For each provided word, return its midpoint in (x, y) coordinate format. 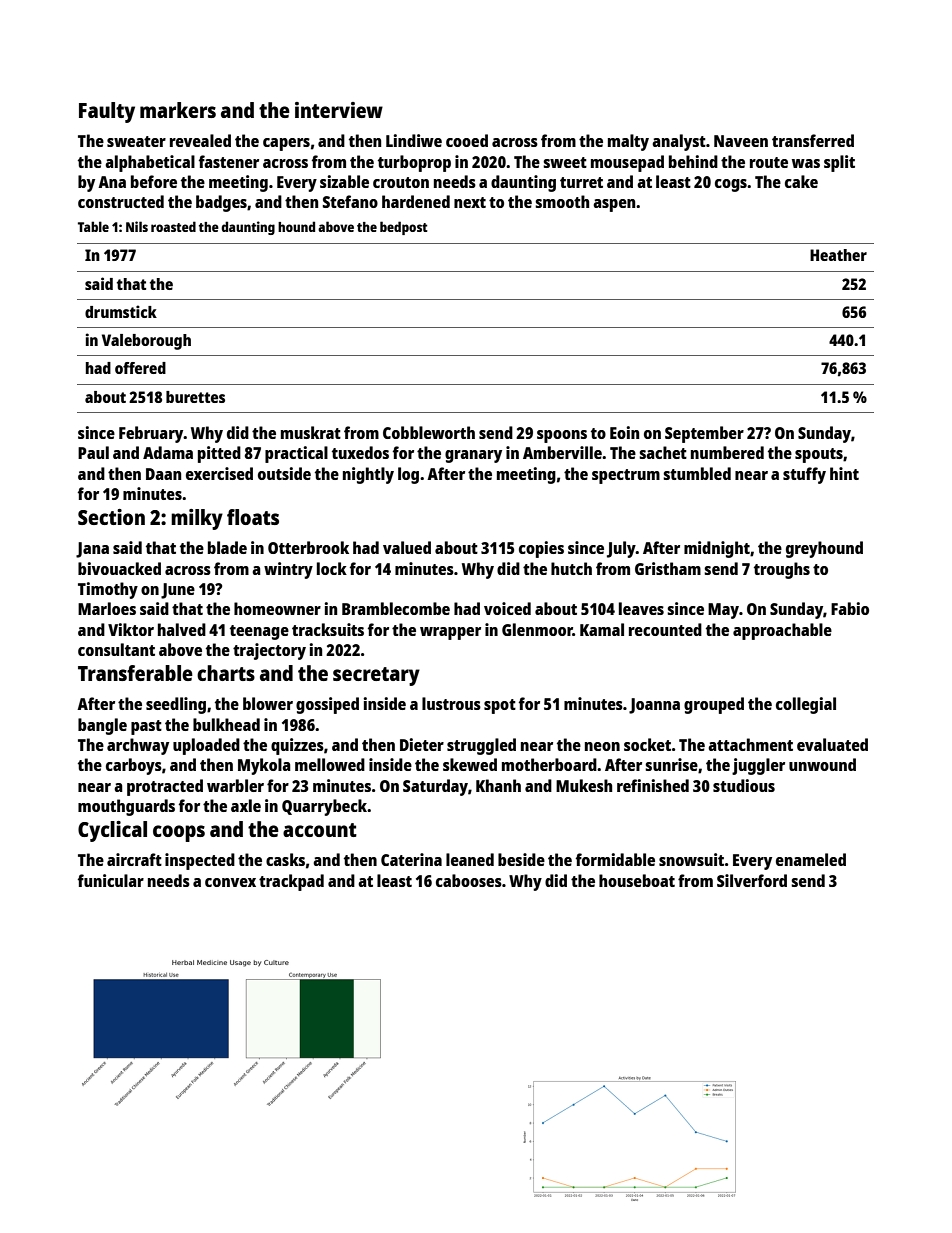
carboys (134, 766)
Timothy (108, 590)
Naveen (741, 141)
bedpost (404, 228)
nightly (368, 475)
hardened (416, 201)
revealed (200, 140)
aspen (614, 205)
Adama (168, 452)
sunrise (671, 764)
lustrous (451, 703)
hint (844, 473)
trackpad (291, 882)
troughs (782, 570)
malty (628, 142)
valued (407, 547)
